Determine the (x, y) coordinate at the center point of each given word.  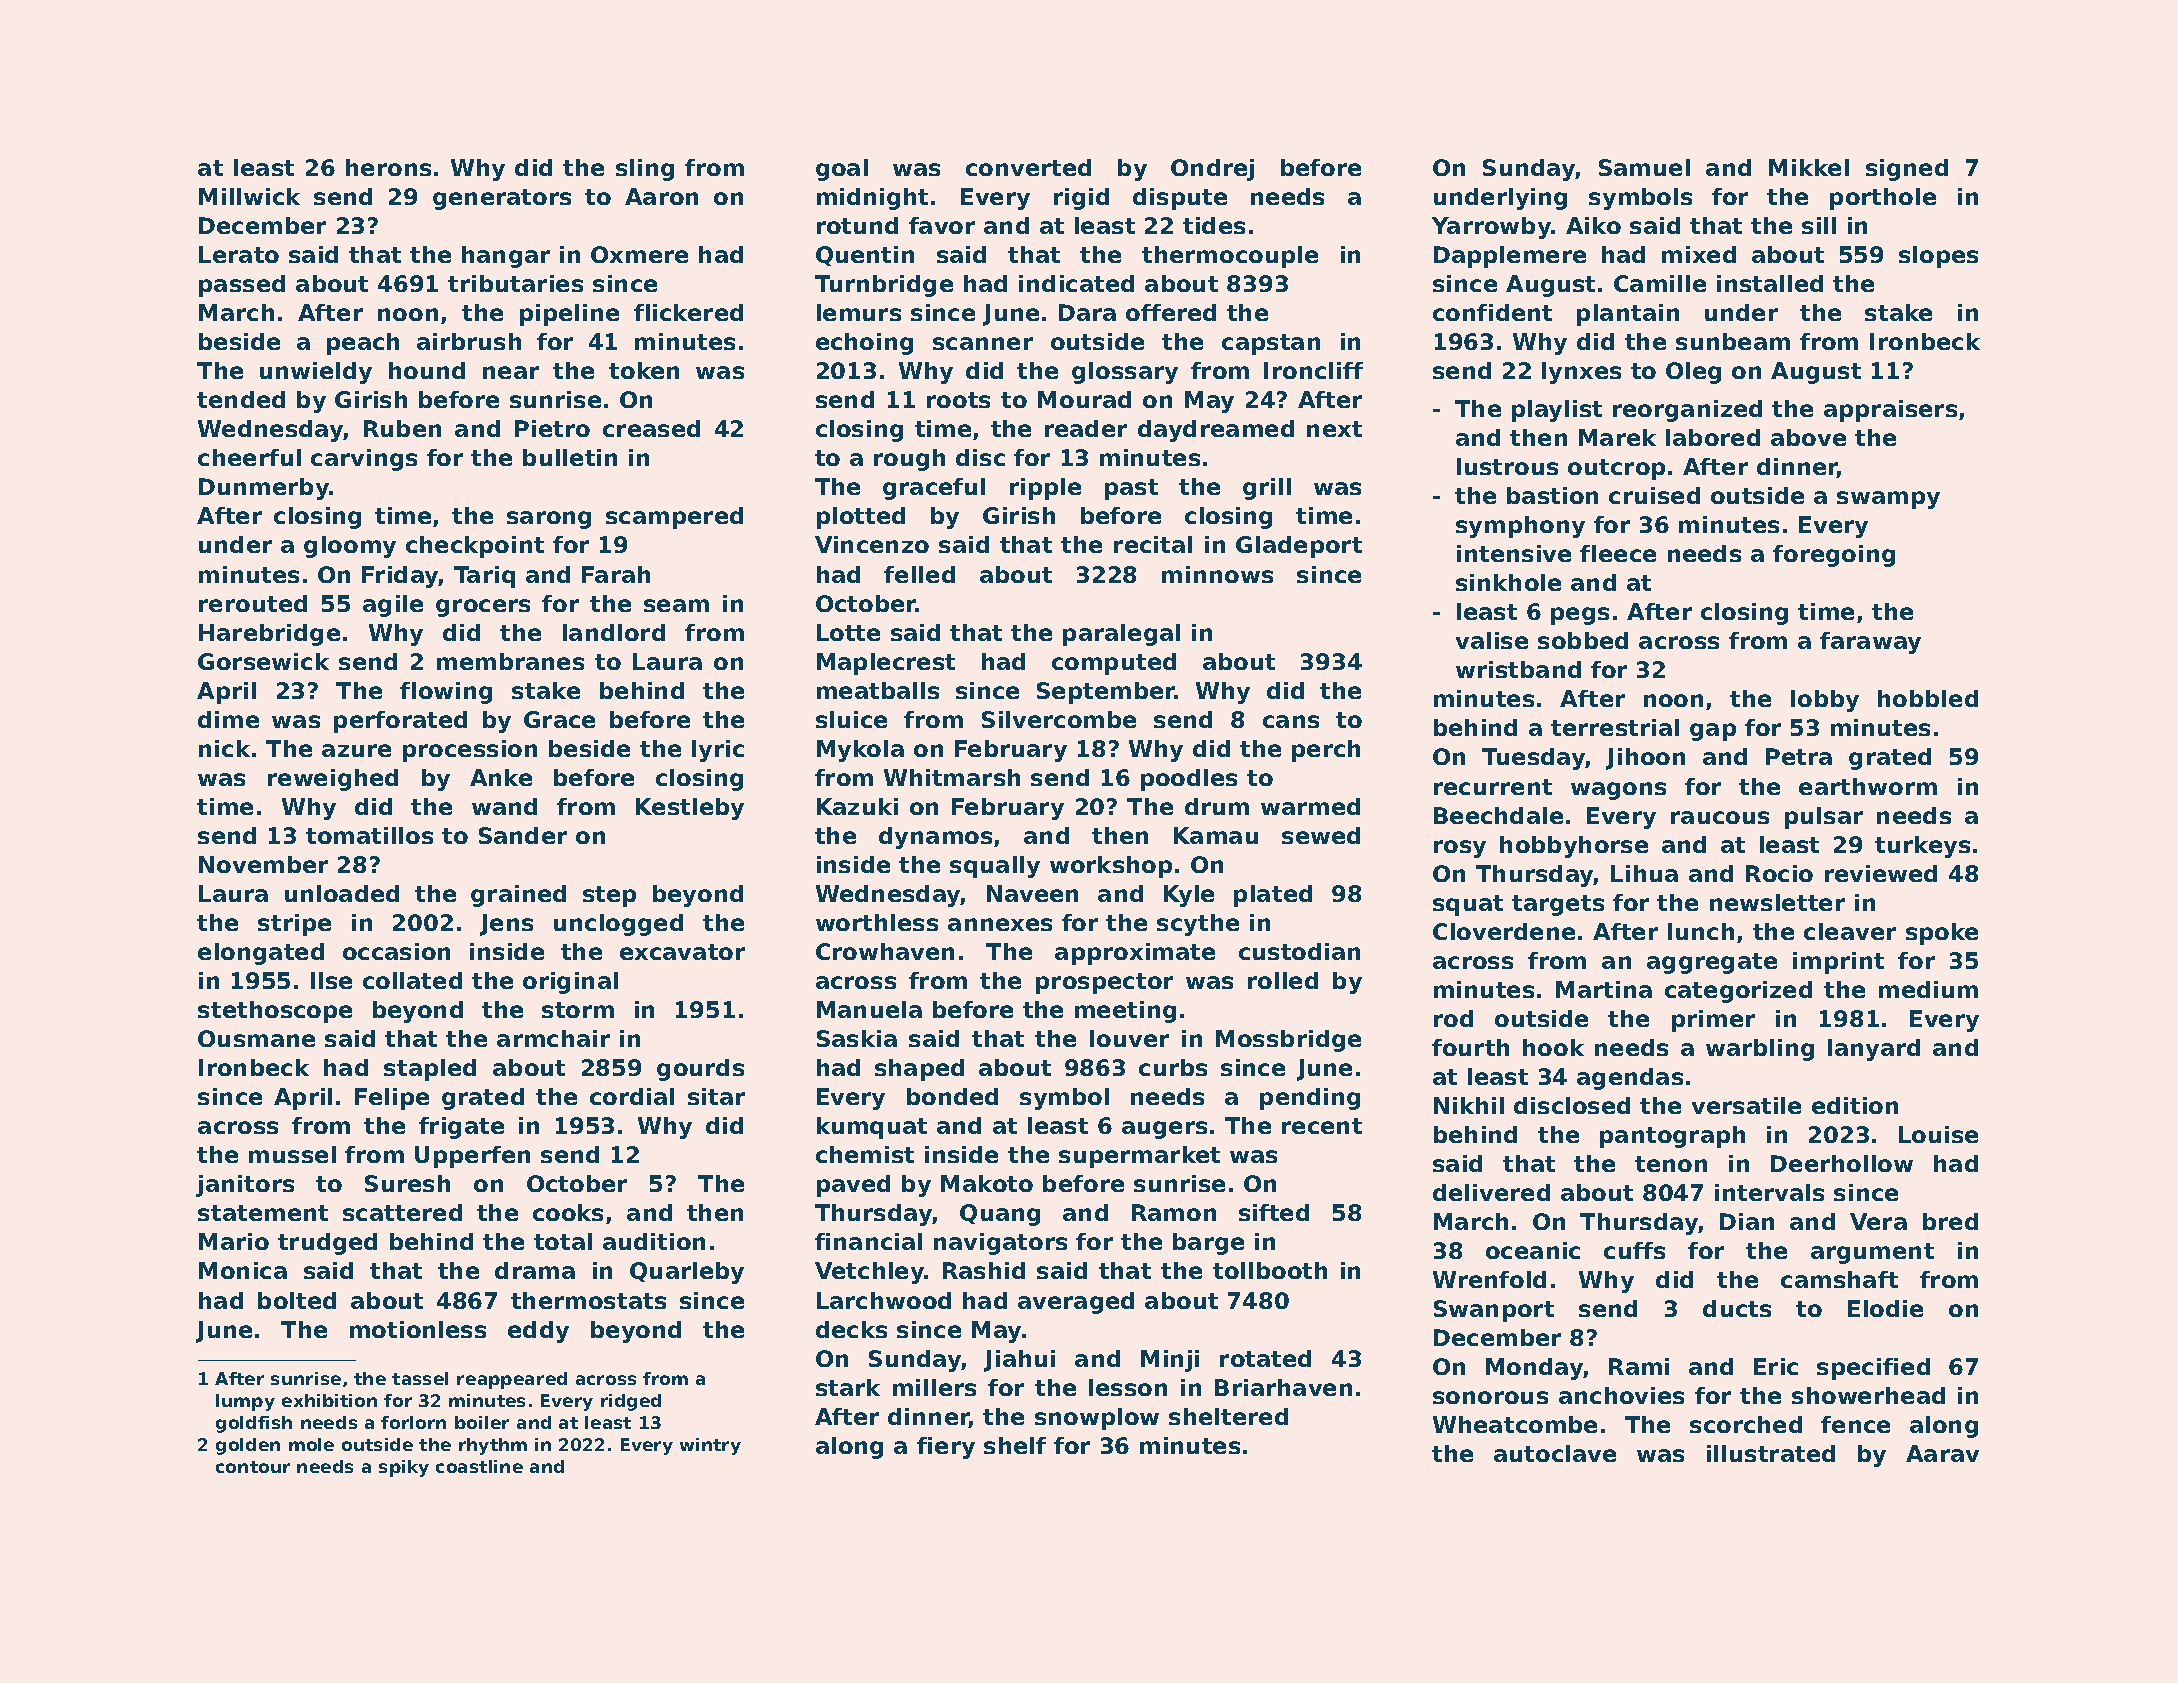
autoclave (1555, 1453)
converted (1028, 167)
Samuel (1644, 167)
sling (645, 170)
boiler (482, 1422)
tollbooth (1270, 1270)
